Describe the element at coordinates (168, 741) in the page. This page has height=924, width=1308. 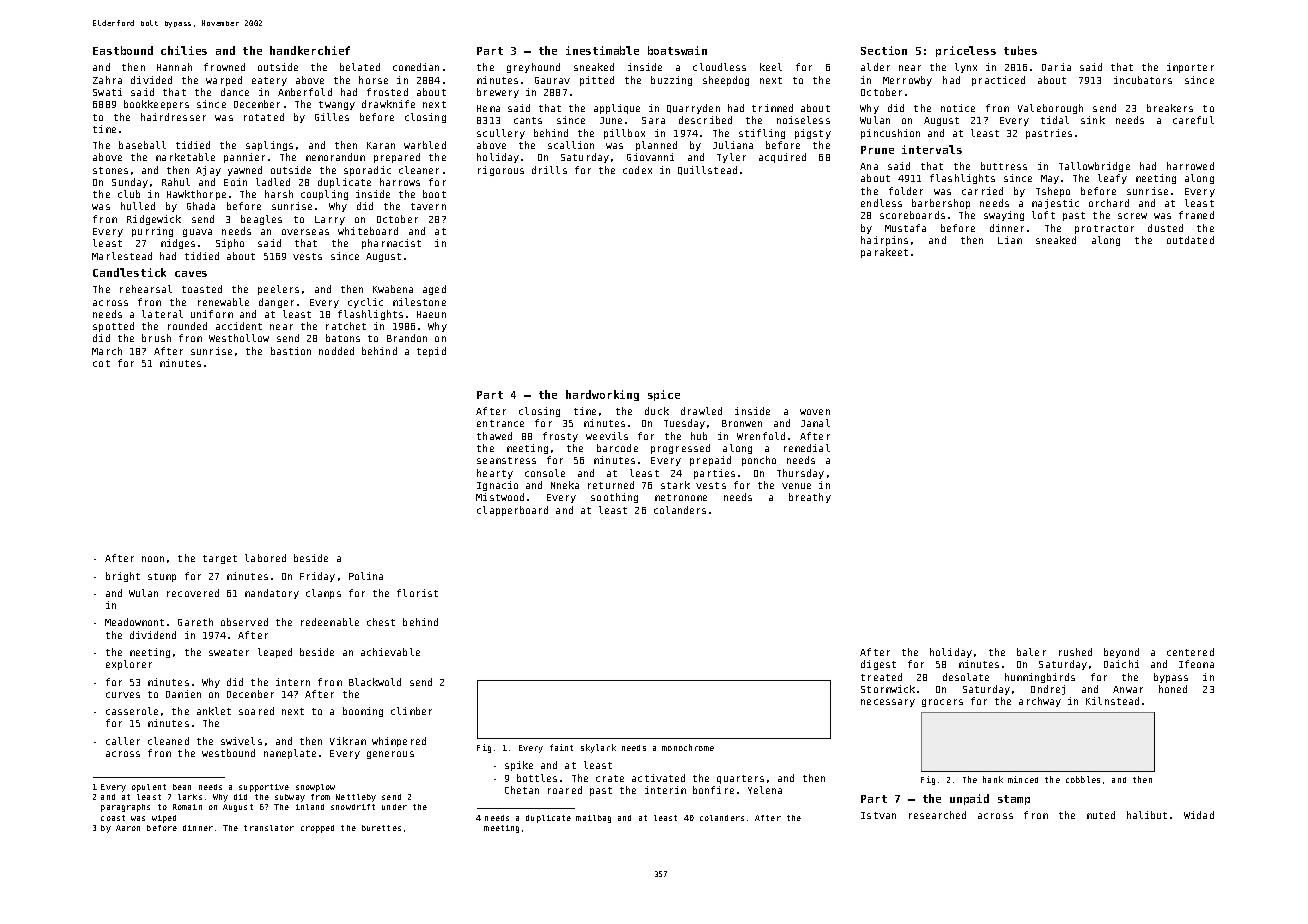
I see `cleaned` at that location.
